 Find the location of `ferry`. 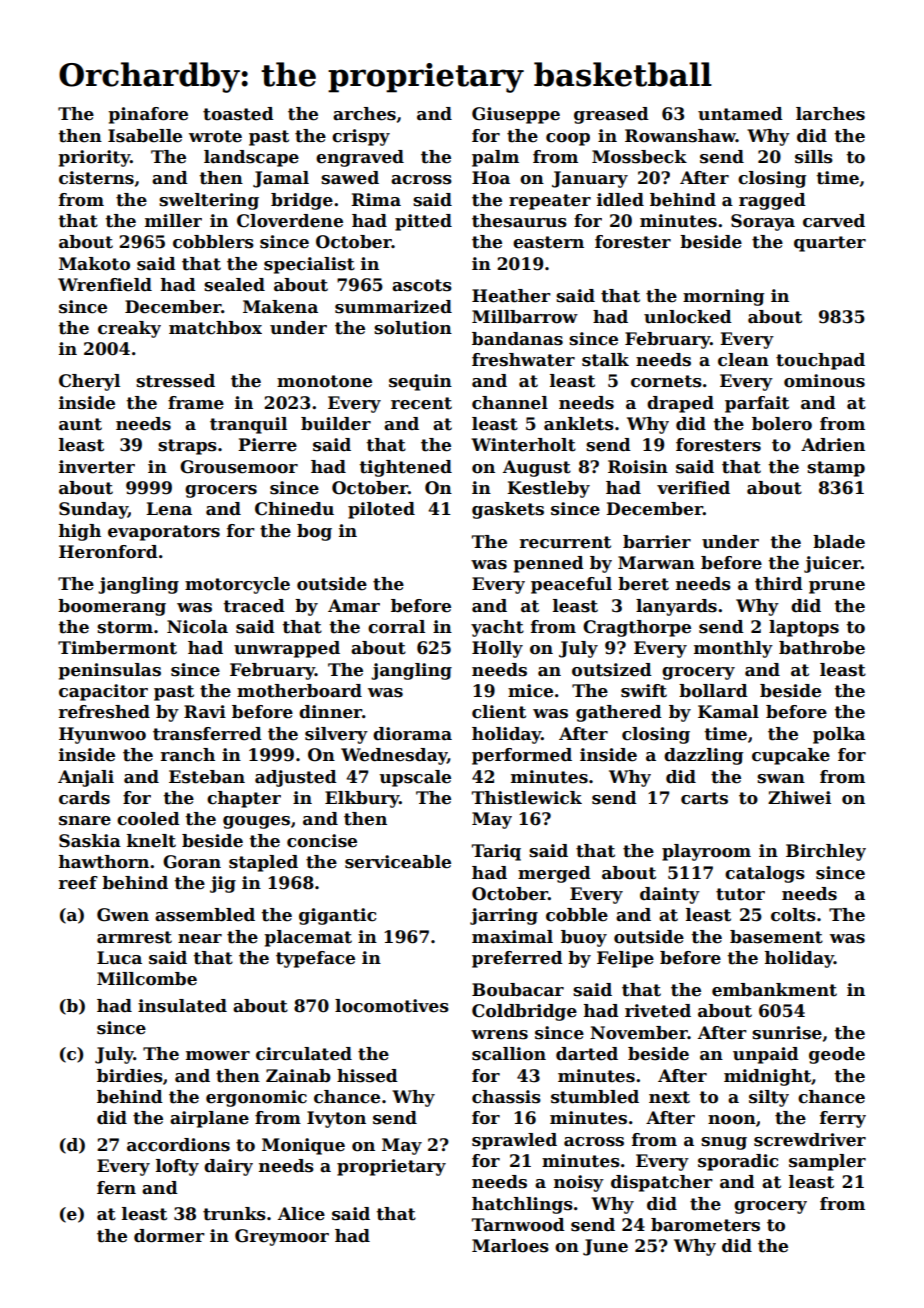

ferry is located at coordinates (843, 1119).
